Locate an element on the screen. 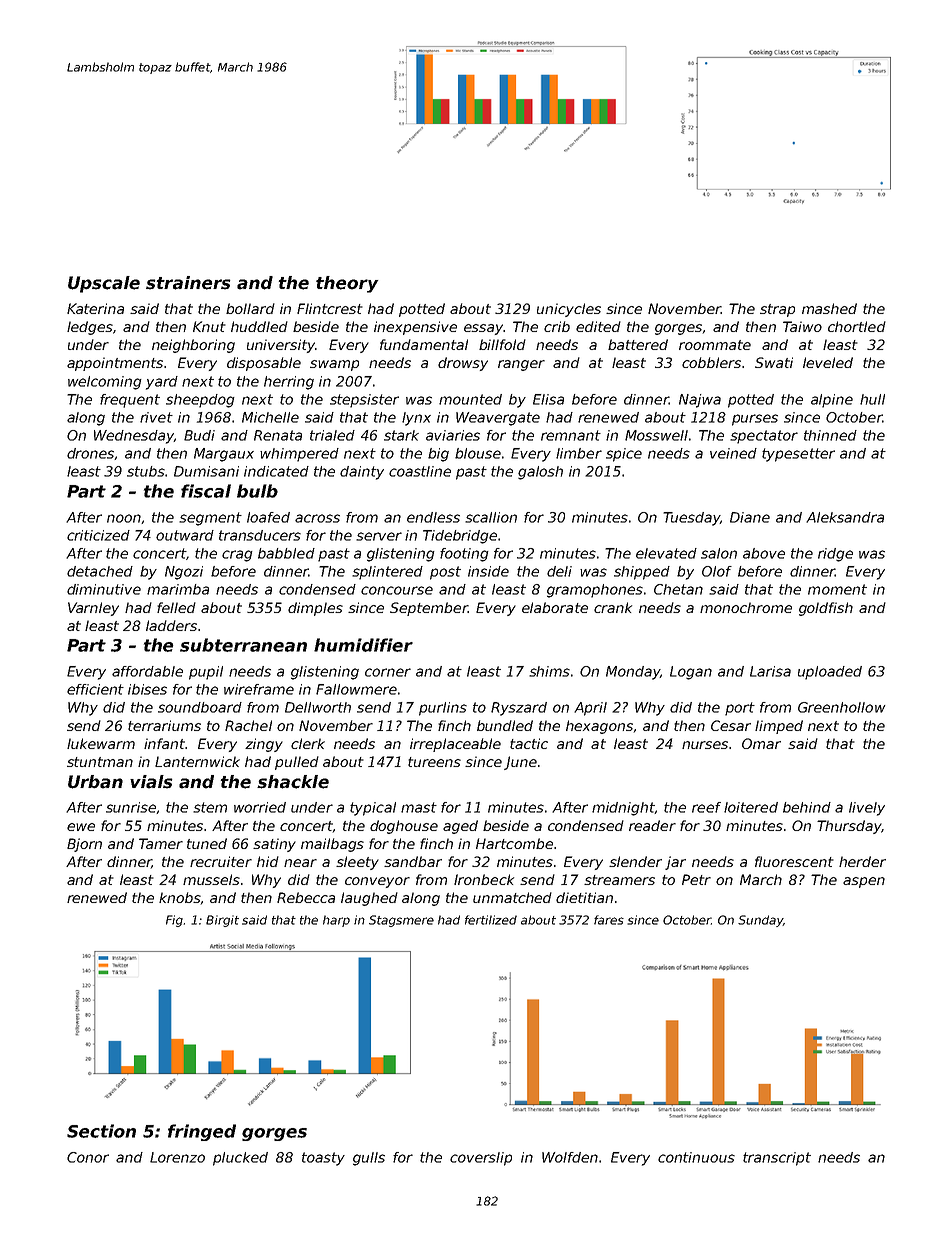  diminutive is located at coordinates (104, 589).
